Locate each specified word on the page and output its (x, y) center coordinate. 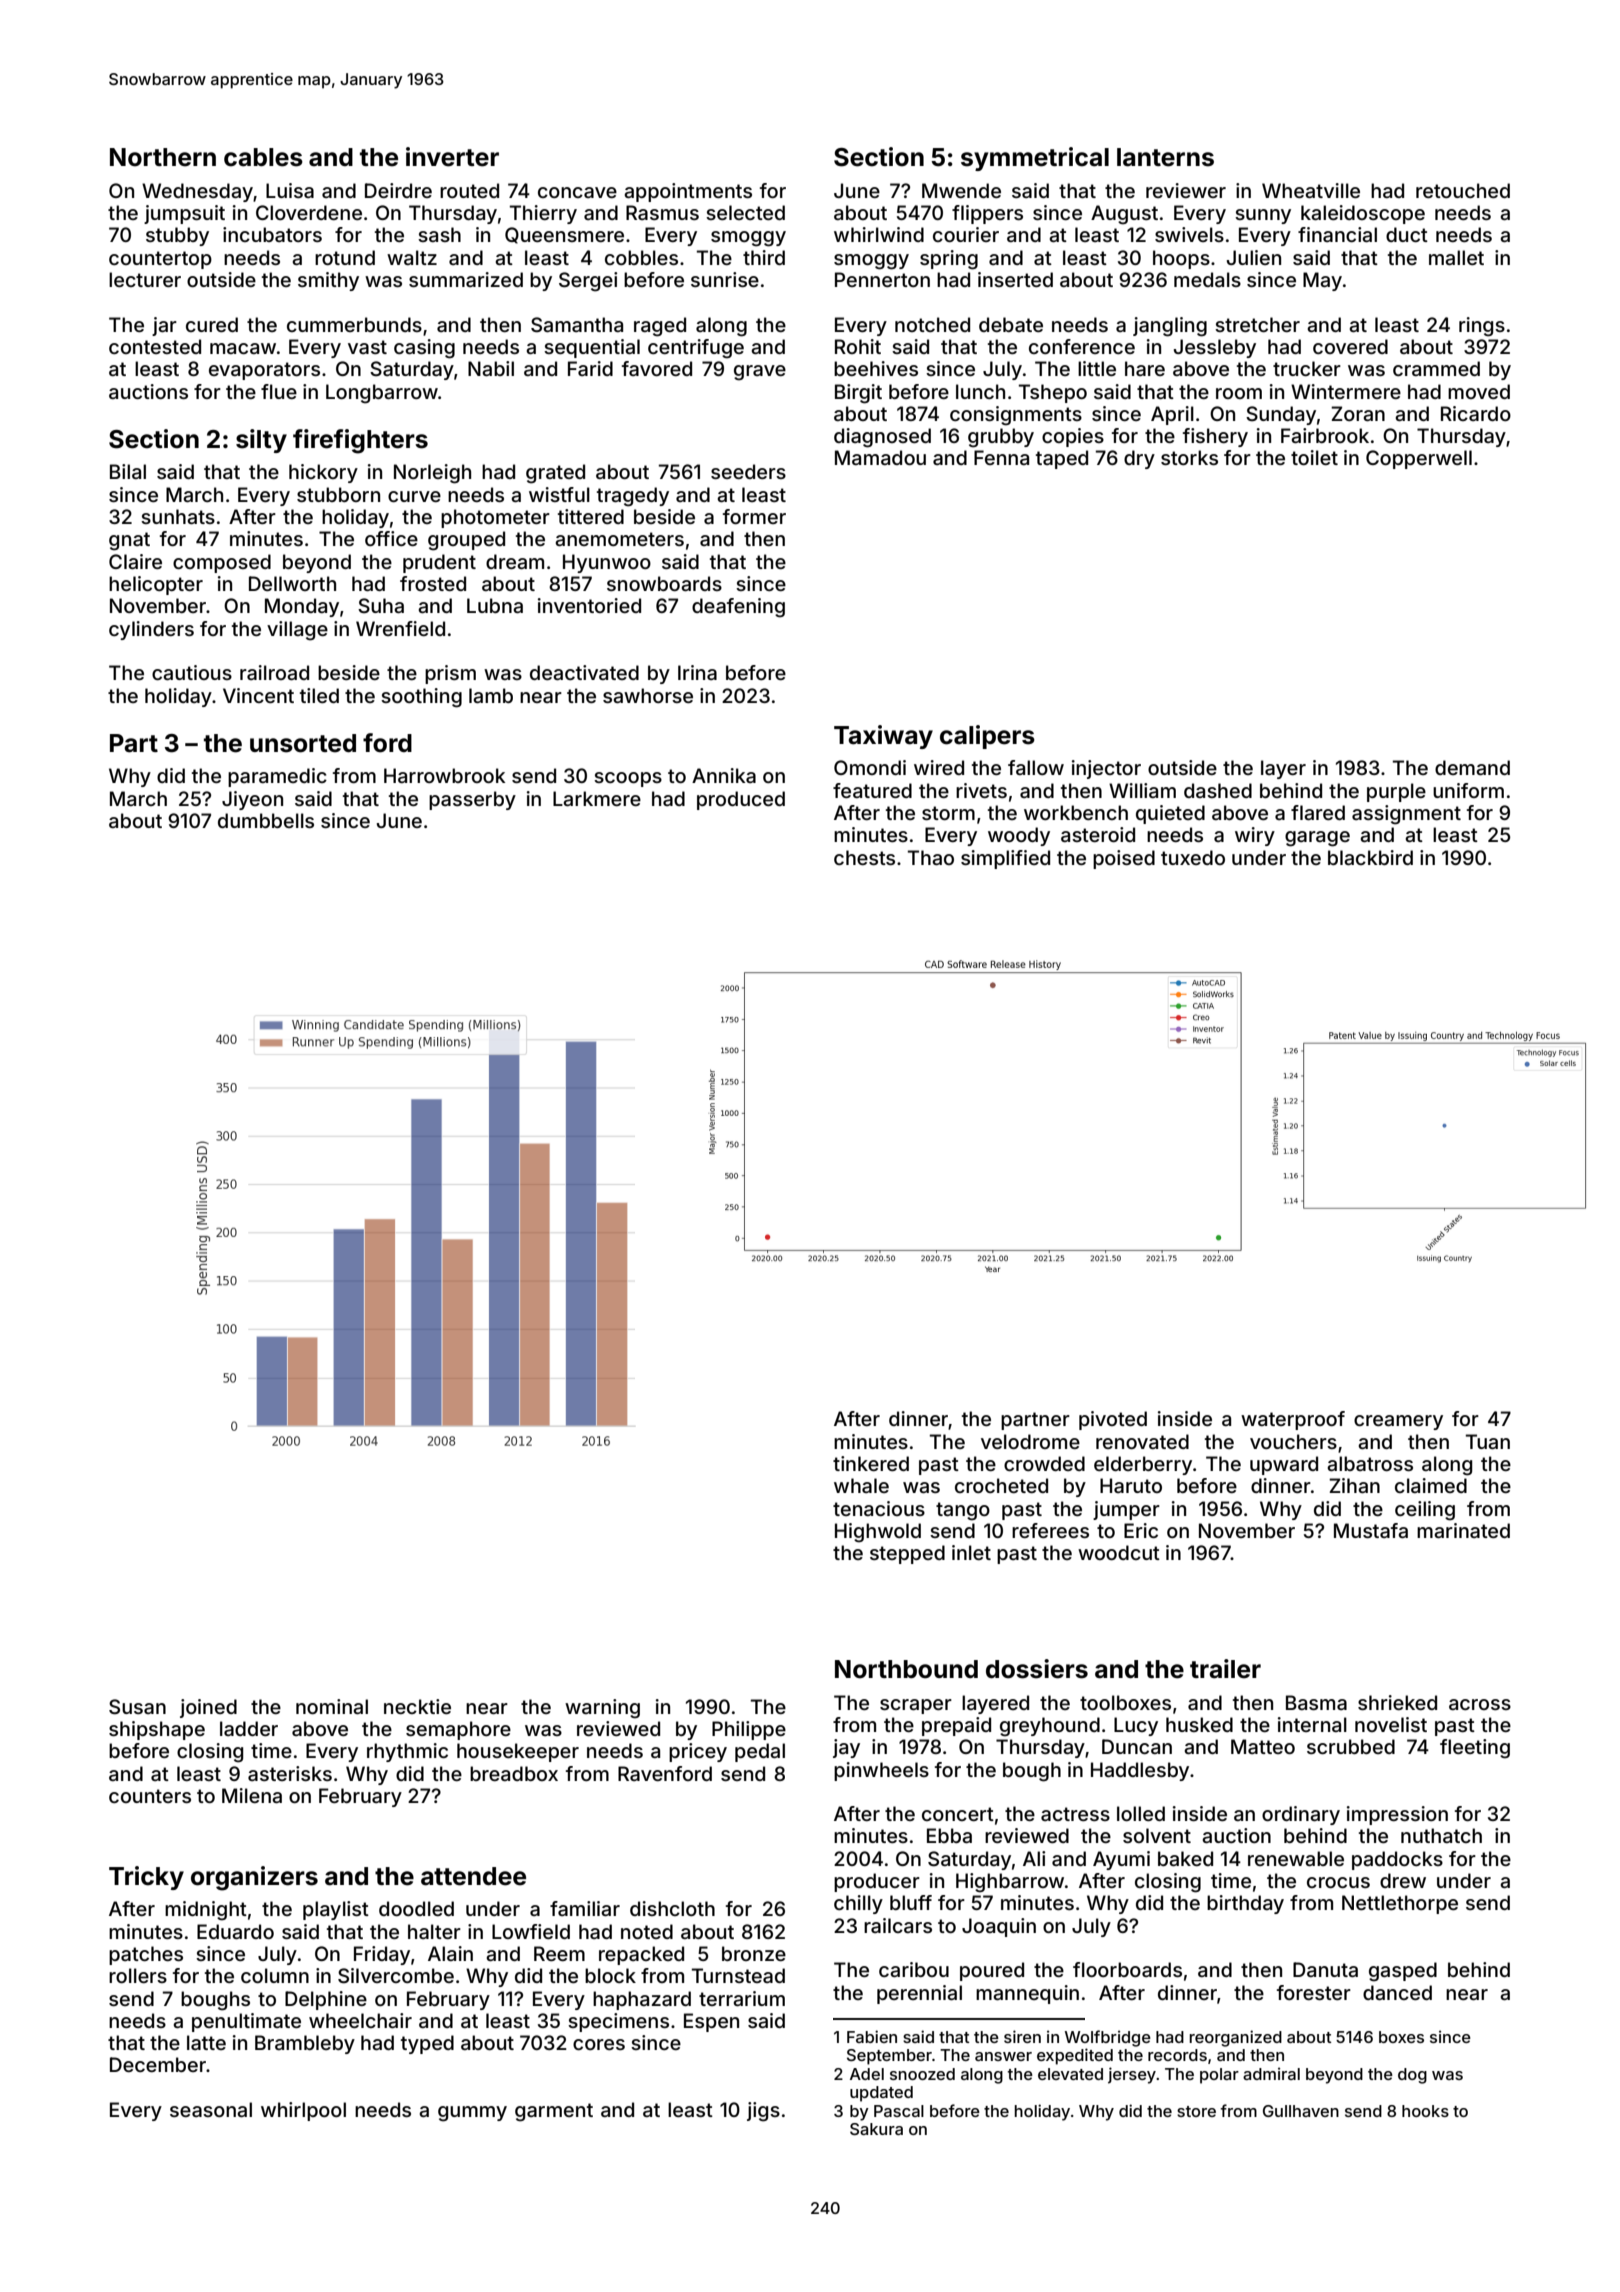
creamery (1398, 1422)
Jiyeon (252, 800)
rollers (138, 1975)
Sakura (876, 2129)
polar (1219, 2076)
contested (155, 346)
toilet (1314, 457)
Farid (590, 368)
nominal (332, 1706)
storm (948, 813)
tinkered (871, 1463)
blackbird (1370, 857)
